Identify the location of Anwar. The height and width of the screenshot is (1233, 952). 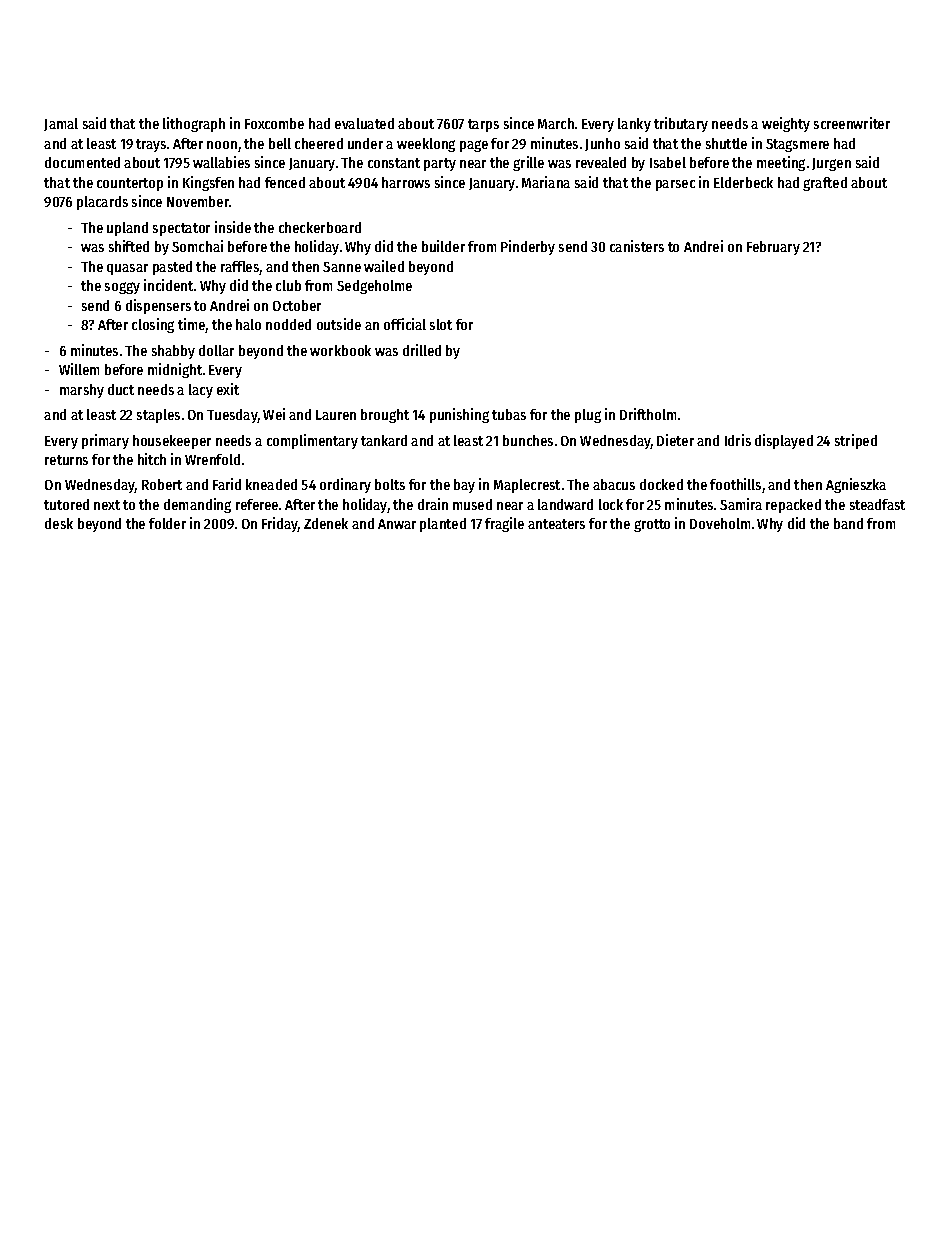
(397, 524).
